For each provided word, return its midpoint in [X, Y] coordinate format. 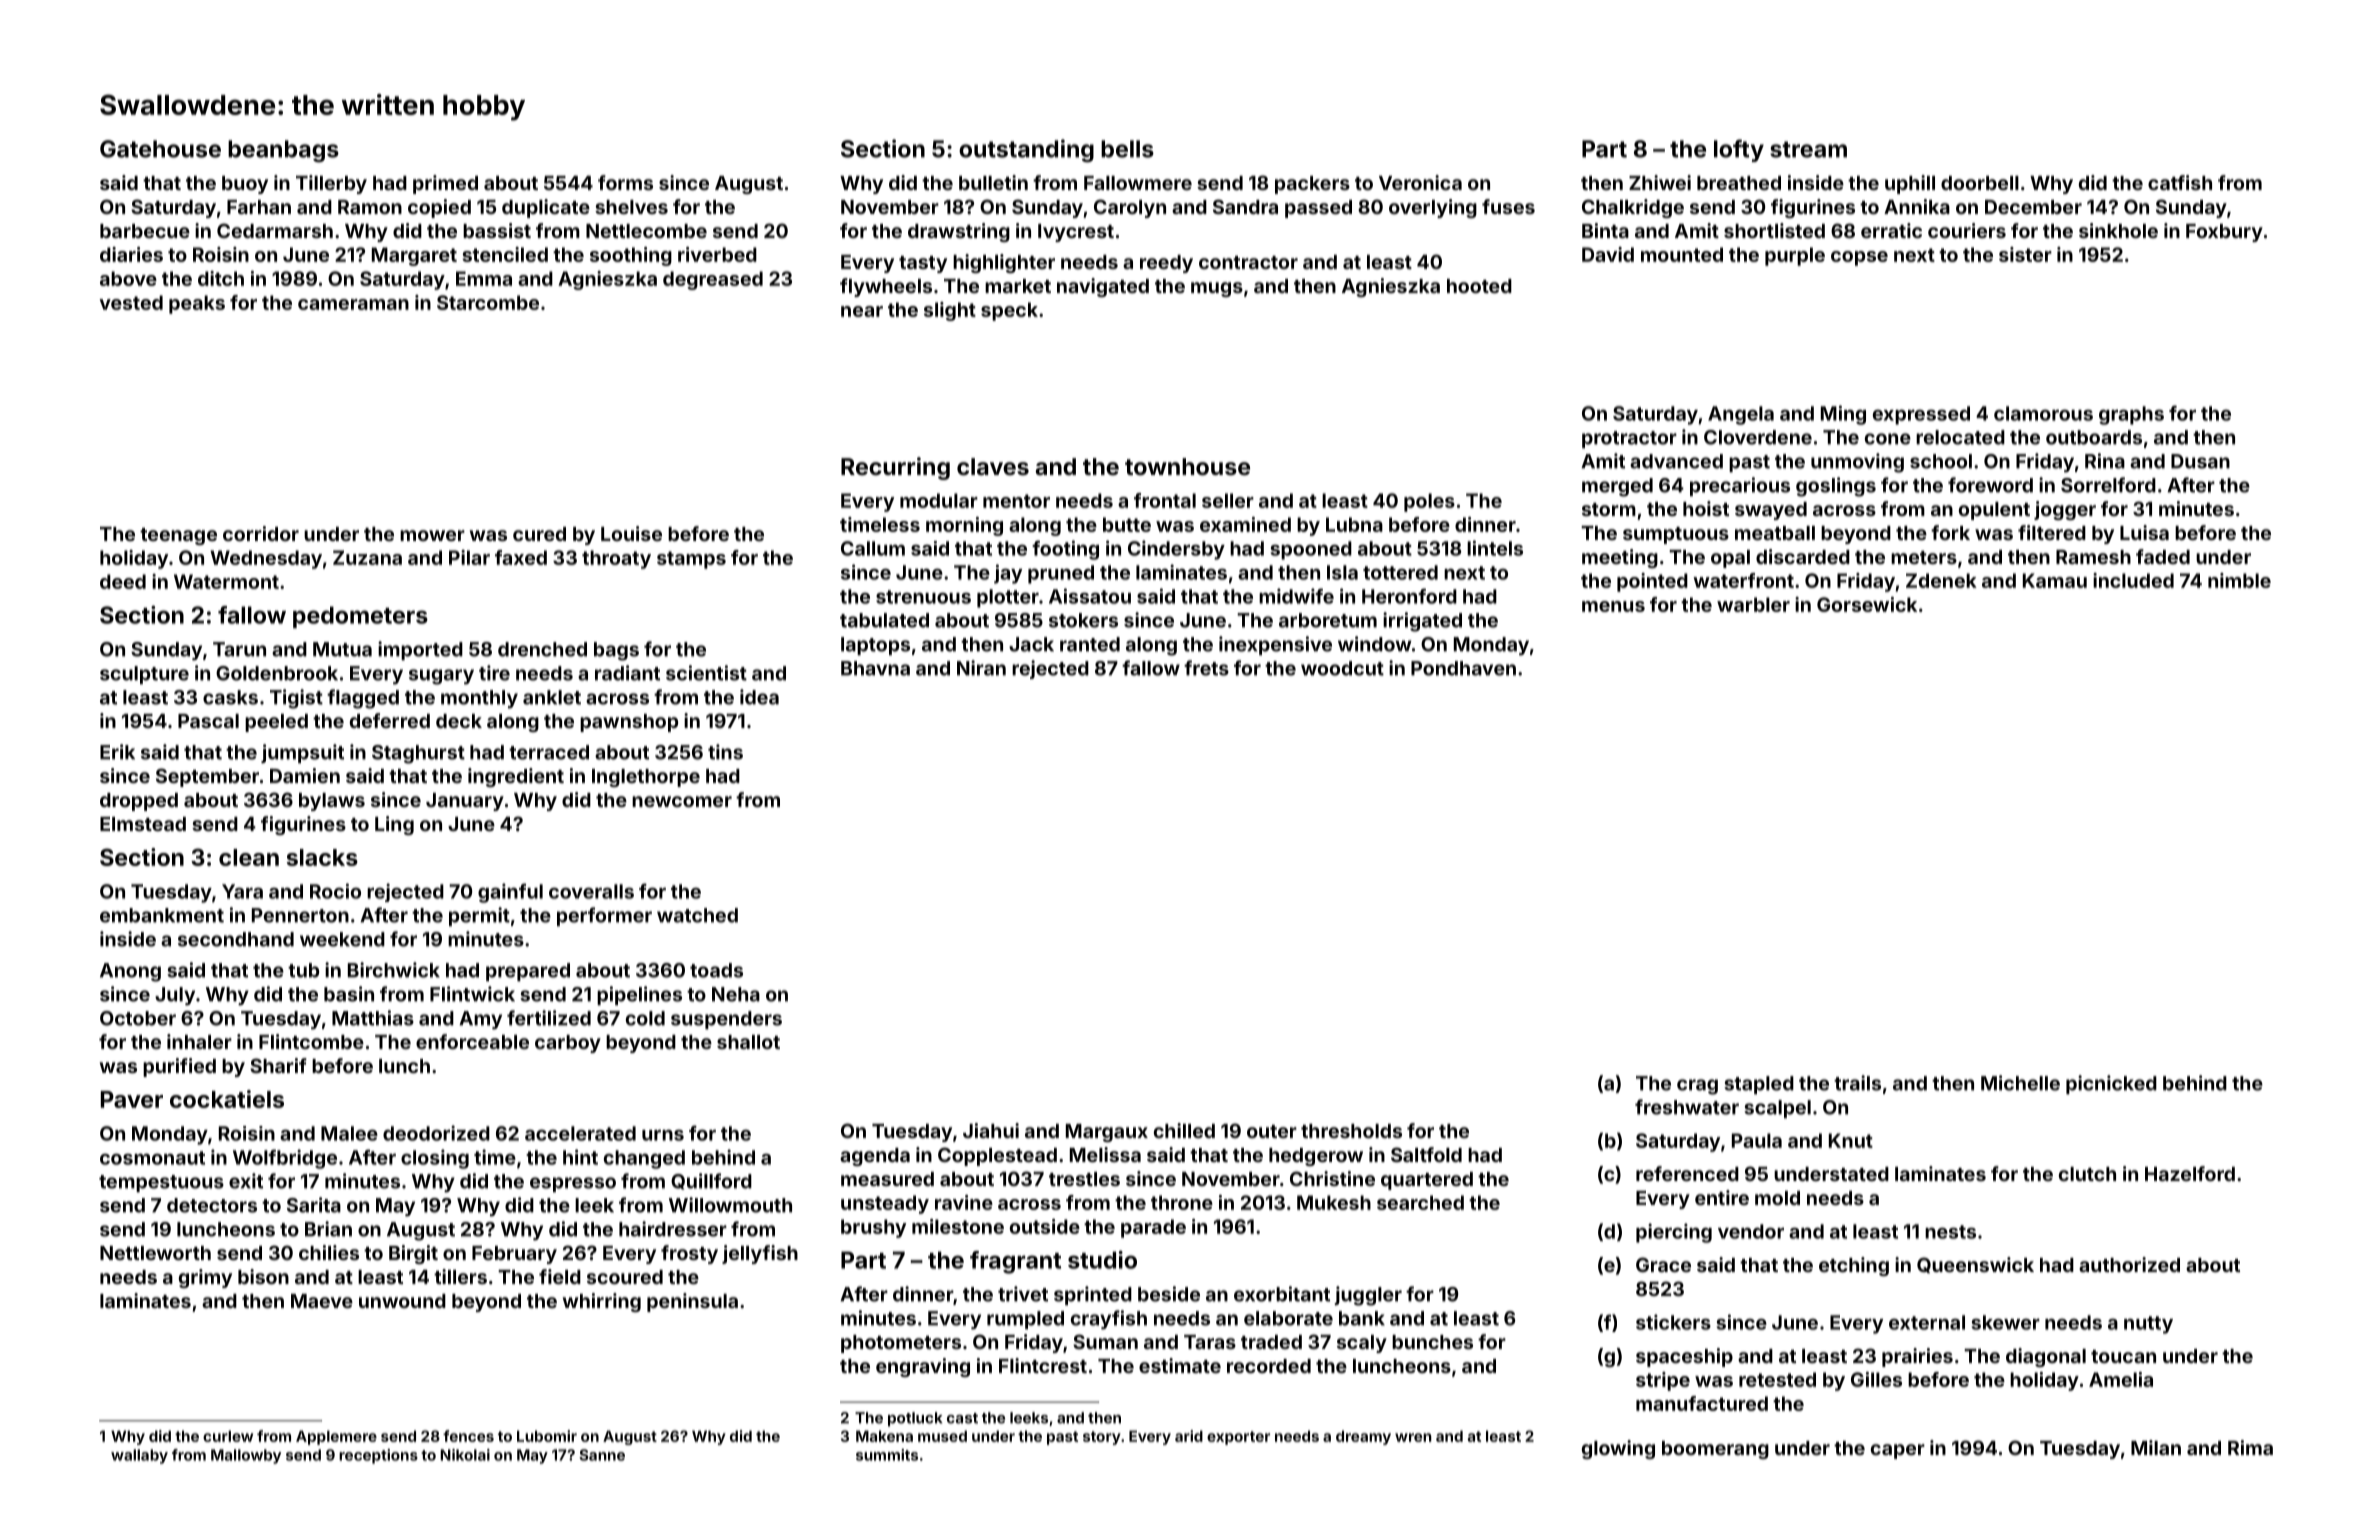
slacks [322, 857]
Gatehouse [160, 149]
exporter [1238, 1438]
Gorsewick [1867, 604]
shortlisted [1774, 230]
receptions [378, 1456]
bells [1127, 149]
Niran [981, 668]
